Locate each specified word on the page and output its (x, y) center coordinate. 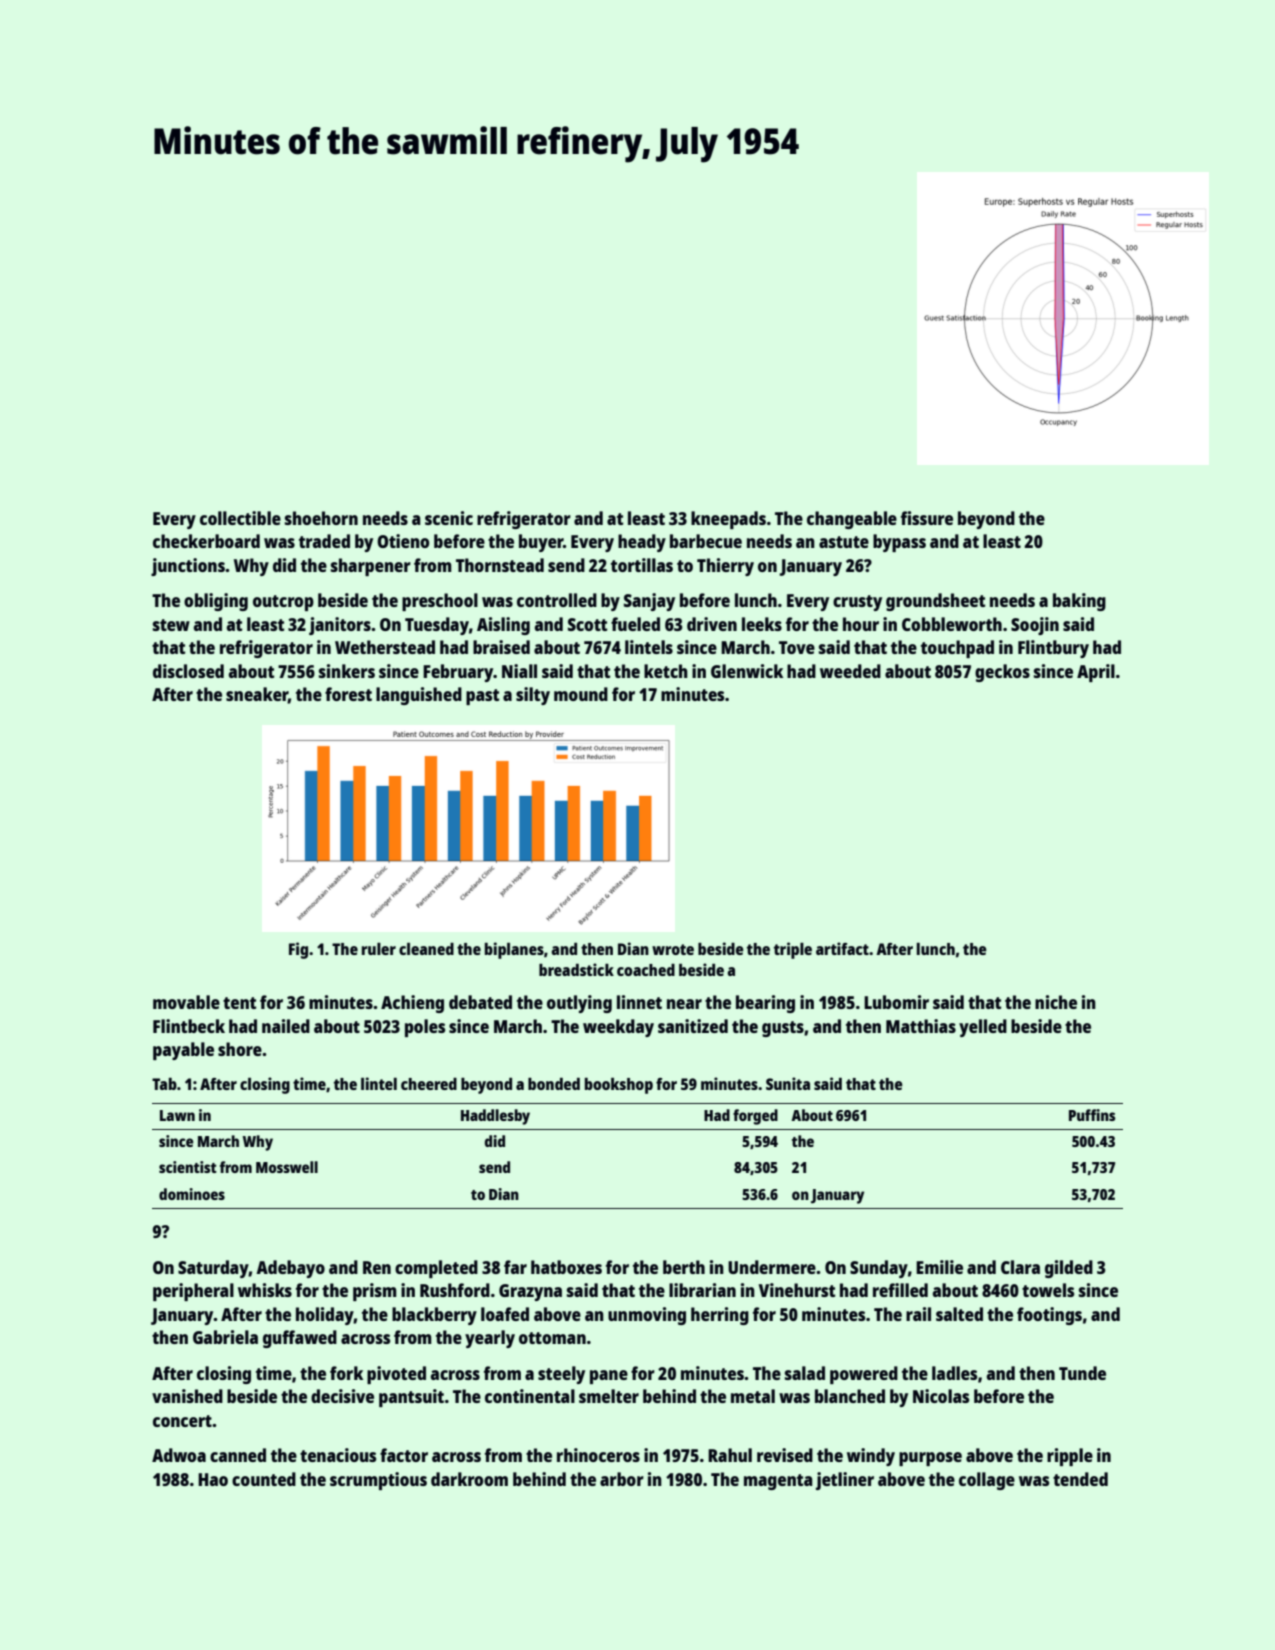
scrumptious (378, 1481)
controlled (557, 600)
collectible (240, 518)
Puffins (1092, 1115)
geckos (1002, 673)
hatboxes (566, 1267)
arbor (622, 1479)
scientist (188, 1167)
